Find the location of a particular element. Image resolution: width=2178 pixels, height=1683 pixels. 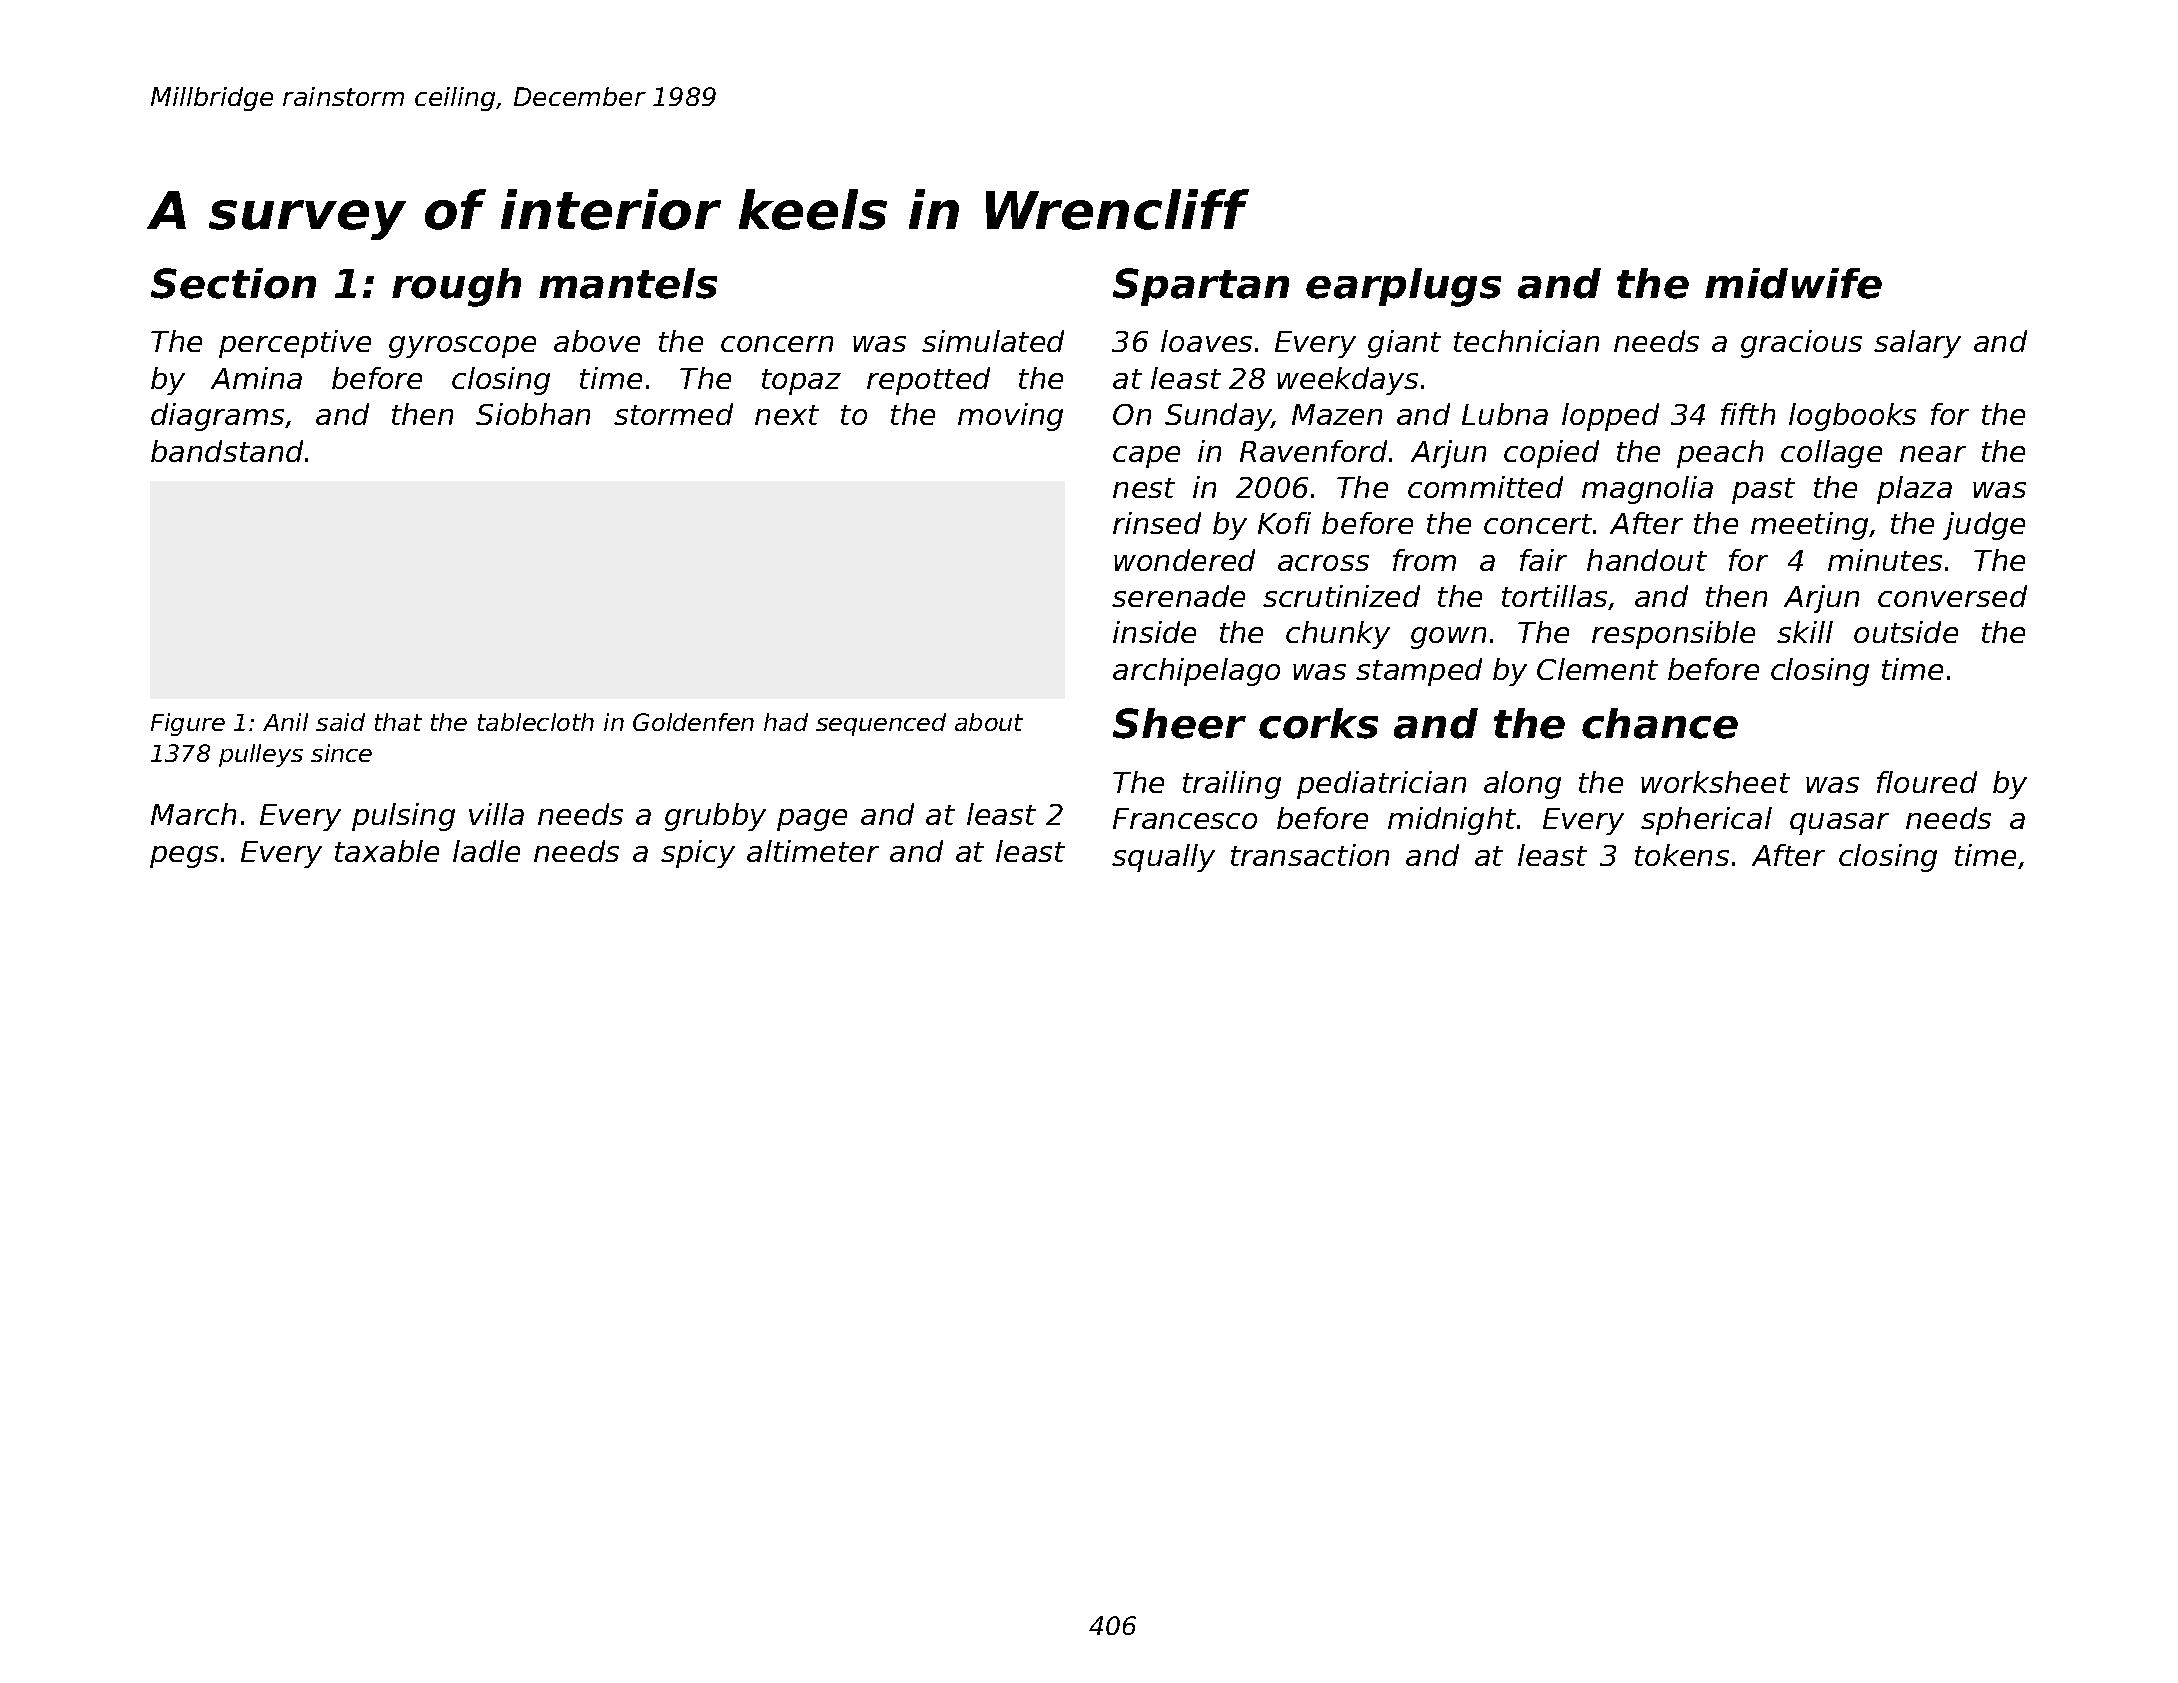

perceptive is located at coordinates (295, 344).
